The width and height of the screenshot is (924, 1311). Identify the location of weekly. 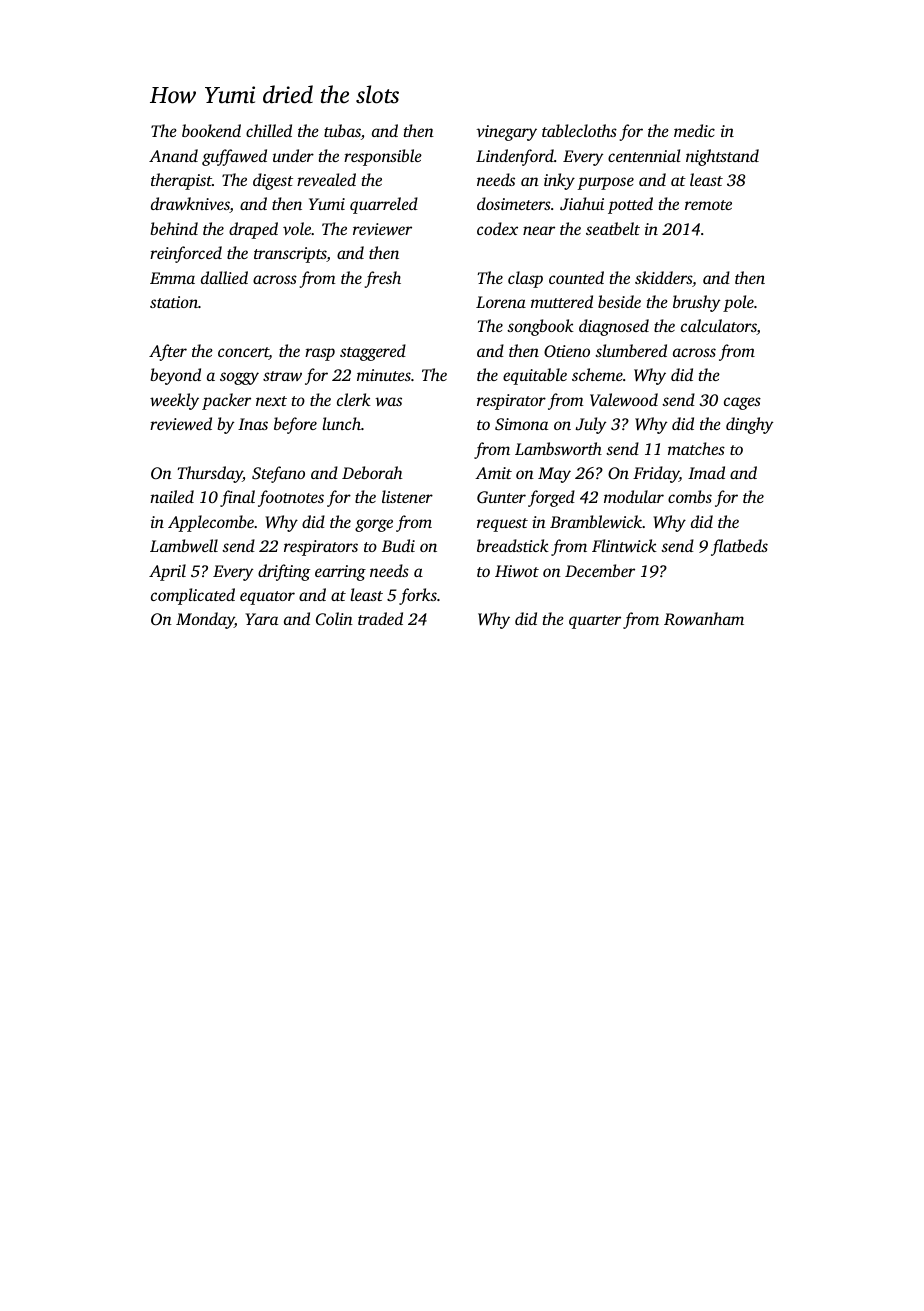
(174, 401).
